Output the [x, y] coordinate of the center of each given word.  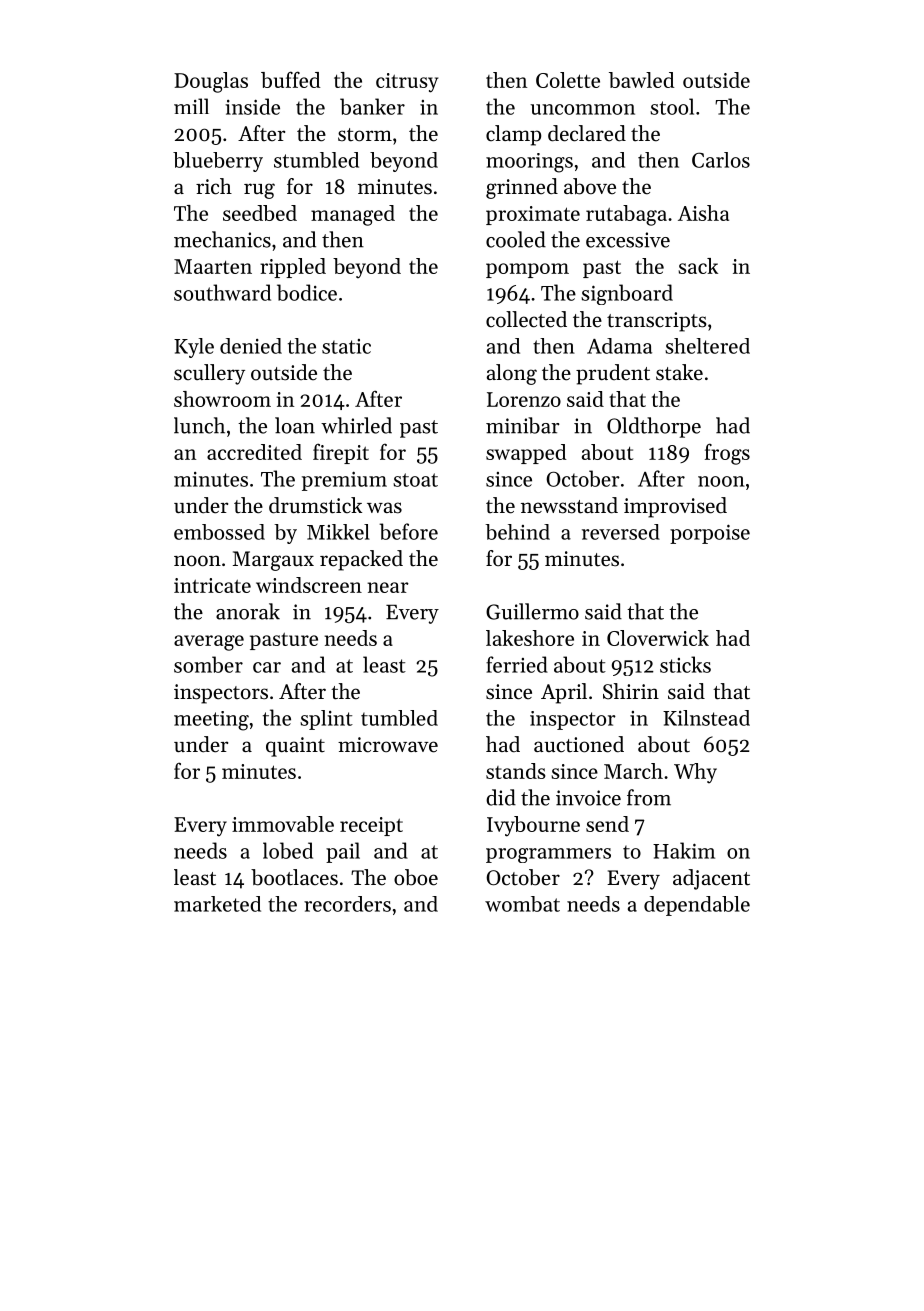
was [384, 508]
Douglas [211, 82]
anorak [248, 611]
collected [526, 319]
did [501, 797]
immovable [283, 824]
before [408, 531]
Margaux [273, 561]
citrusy [407, 83]
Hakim [684, 850]
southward [222, 292]
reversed [621, 532]
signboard [627, 294]
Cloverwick [658, 638]
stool [672, 106]
